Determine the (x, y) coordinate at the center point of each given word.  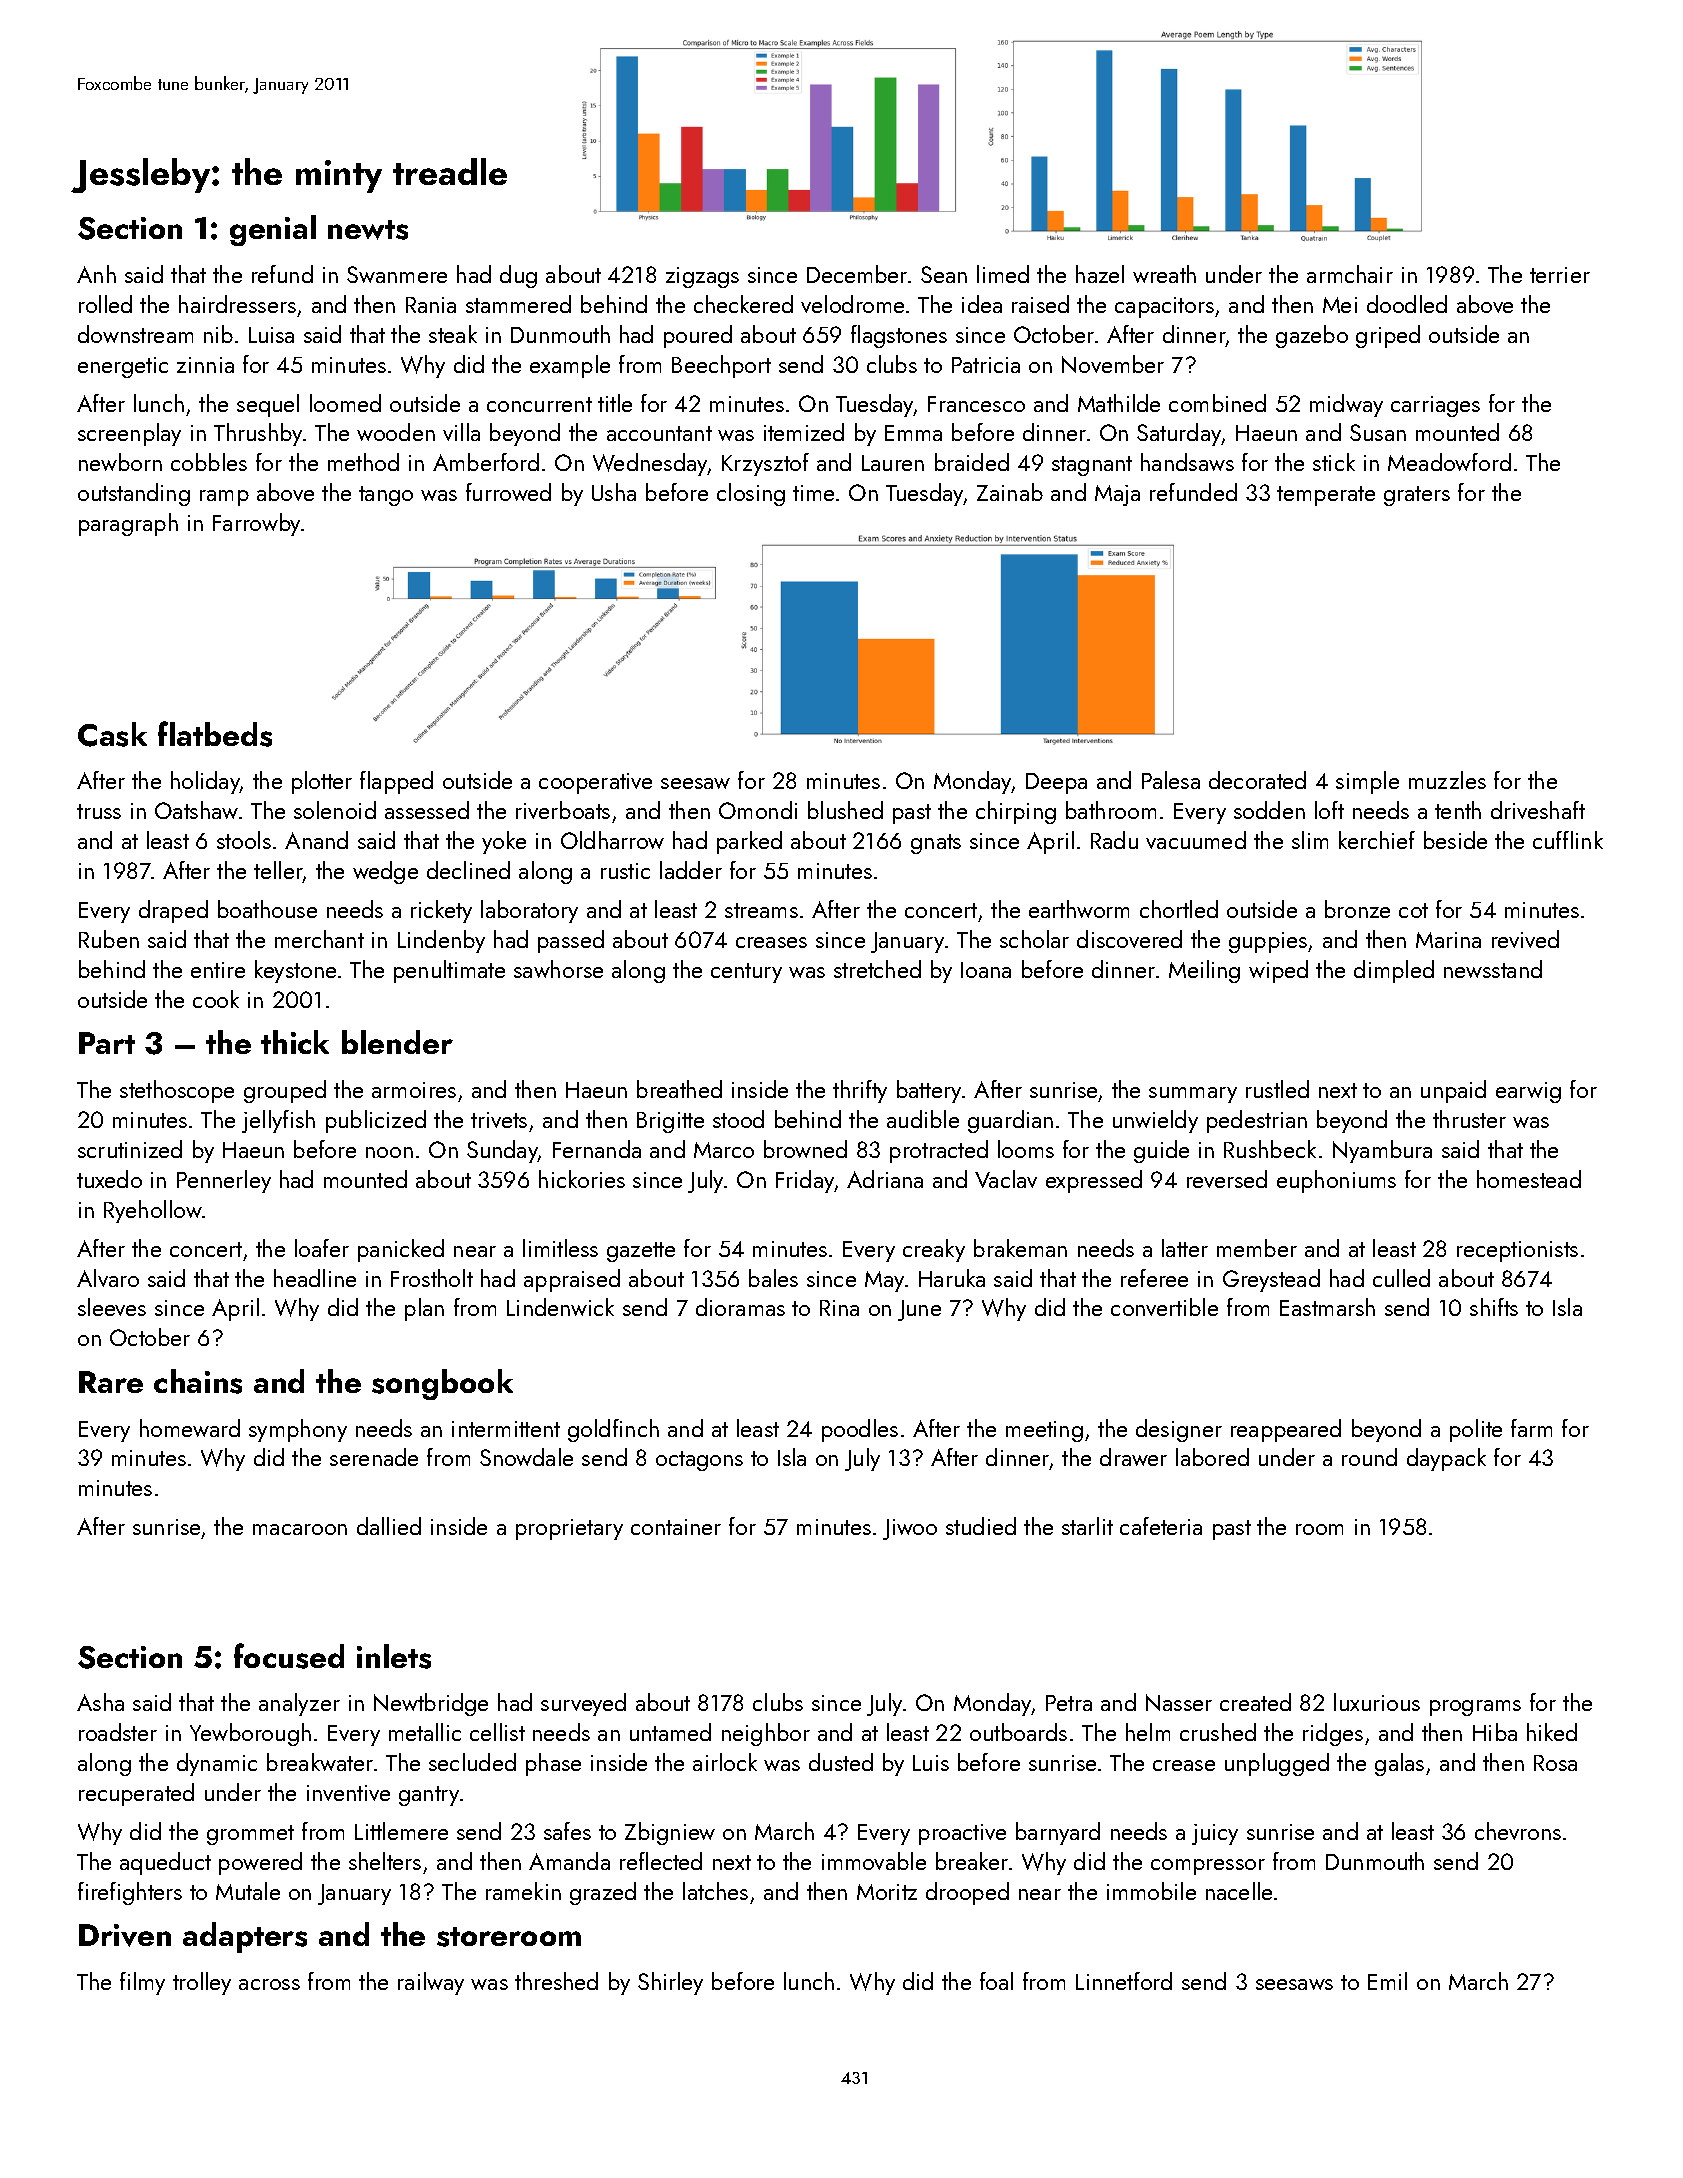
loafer (322, 1248)
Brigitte (670, 1122)
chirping (1016, 812)
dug (518, 276)
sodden (1269, 810)
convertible (1164, 1307)
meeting (1044, 1431)
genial (273, 230)
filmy (142, 1983)
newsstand (1493, 969)
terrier (1560, 275)
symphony (298, 1430)
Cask (112, 734)
